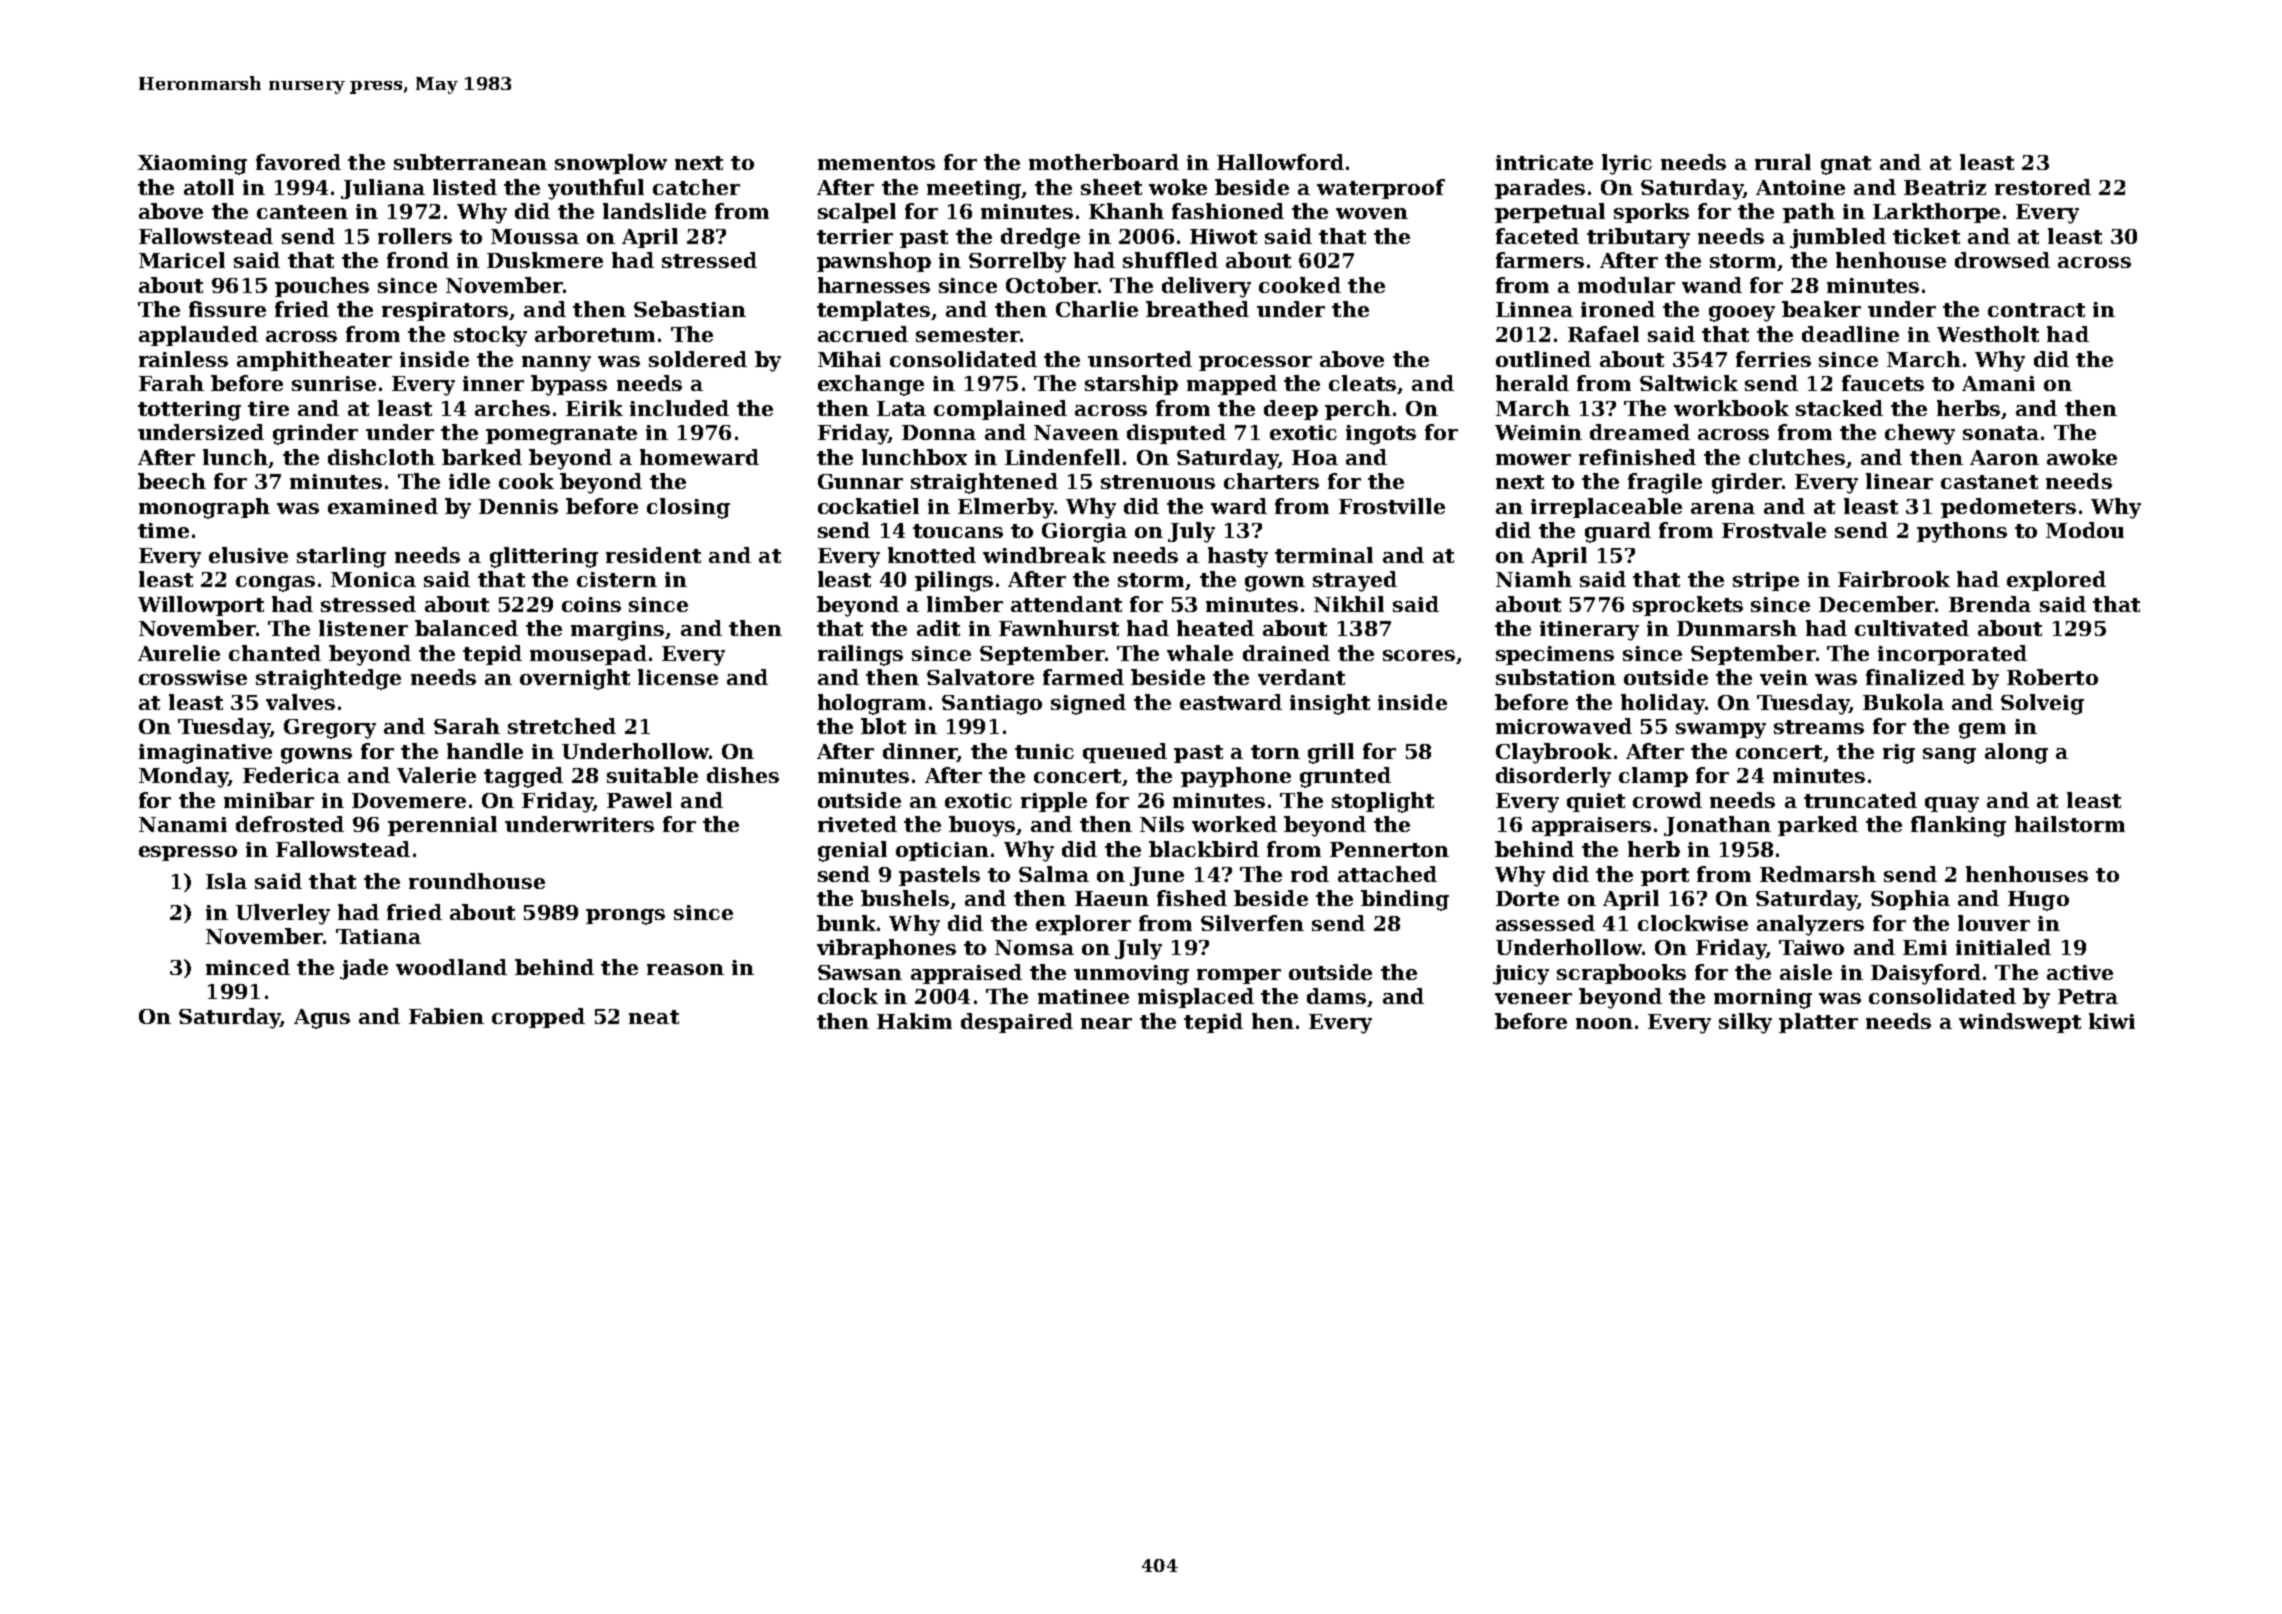  I want to click on Ulverley, so click(283, 914).
